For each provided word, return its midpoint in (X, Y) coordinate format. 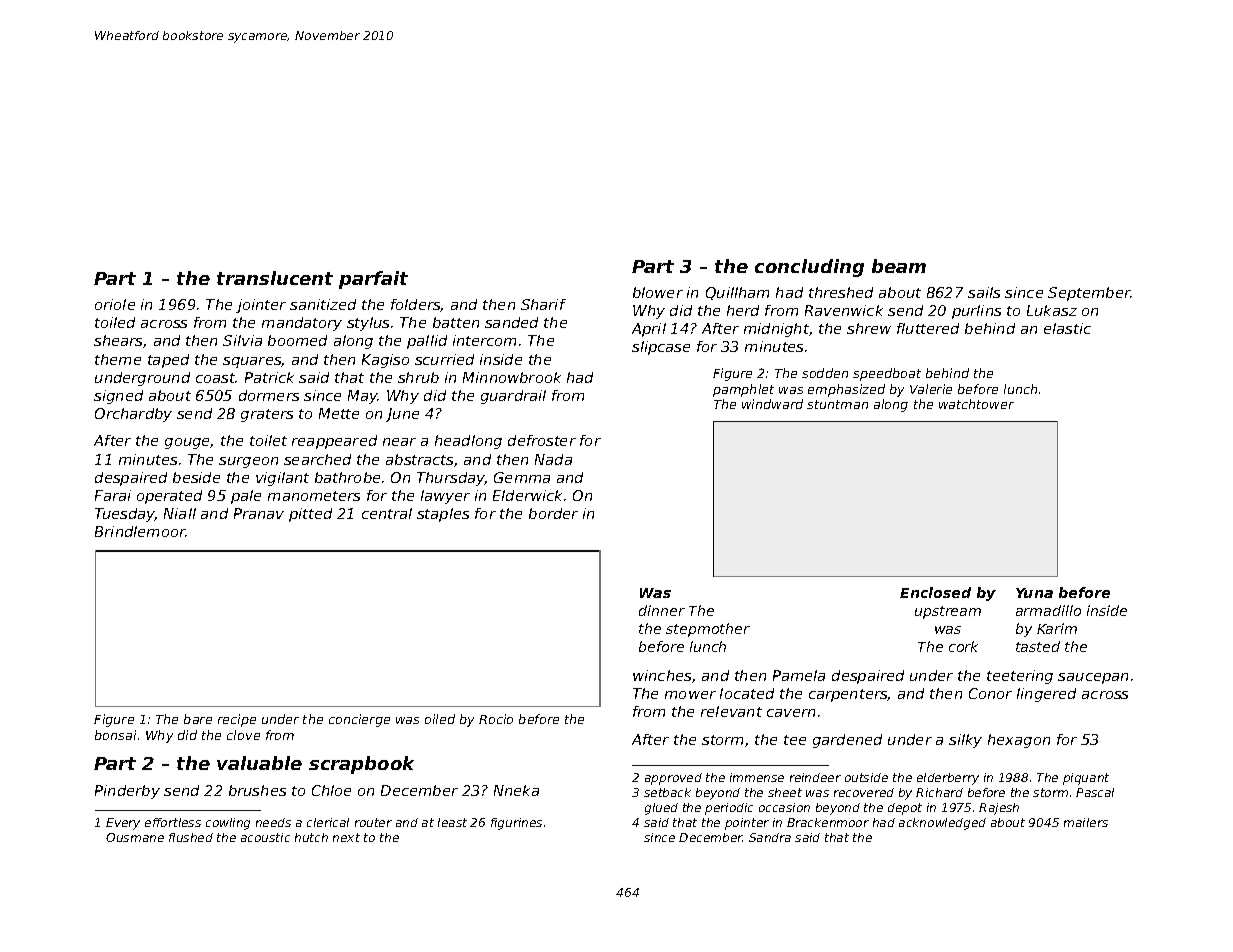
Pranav (259, 513)
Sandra (770, 837)
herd (743, 310)
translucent (275, 278)
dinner (662, 610)
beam (899, 266)
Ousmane (135, 837)
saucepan (1093, 678)
